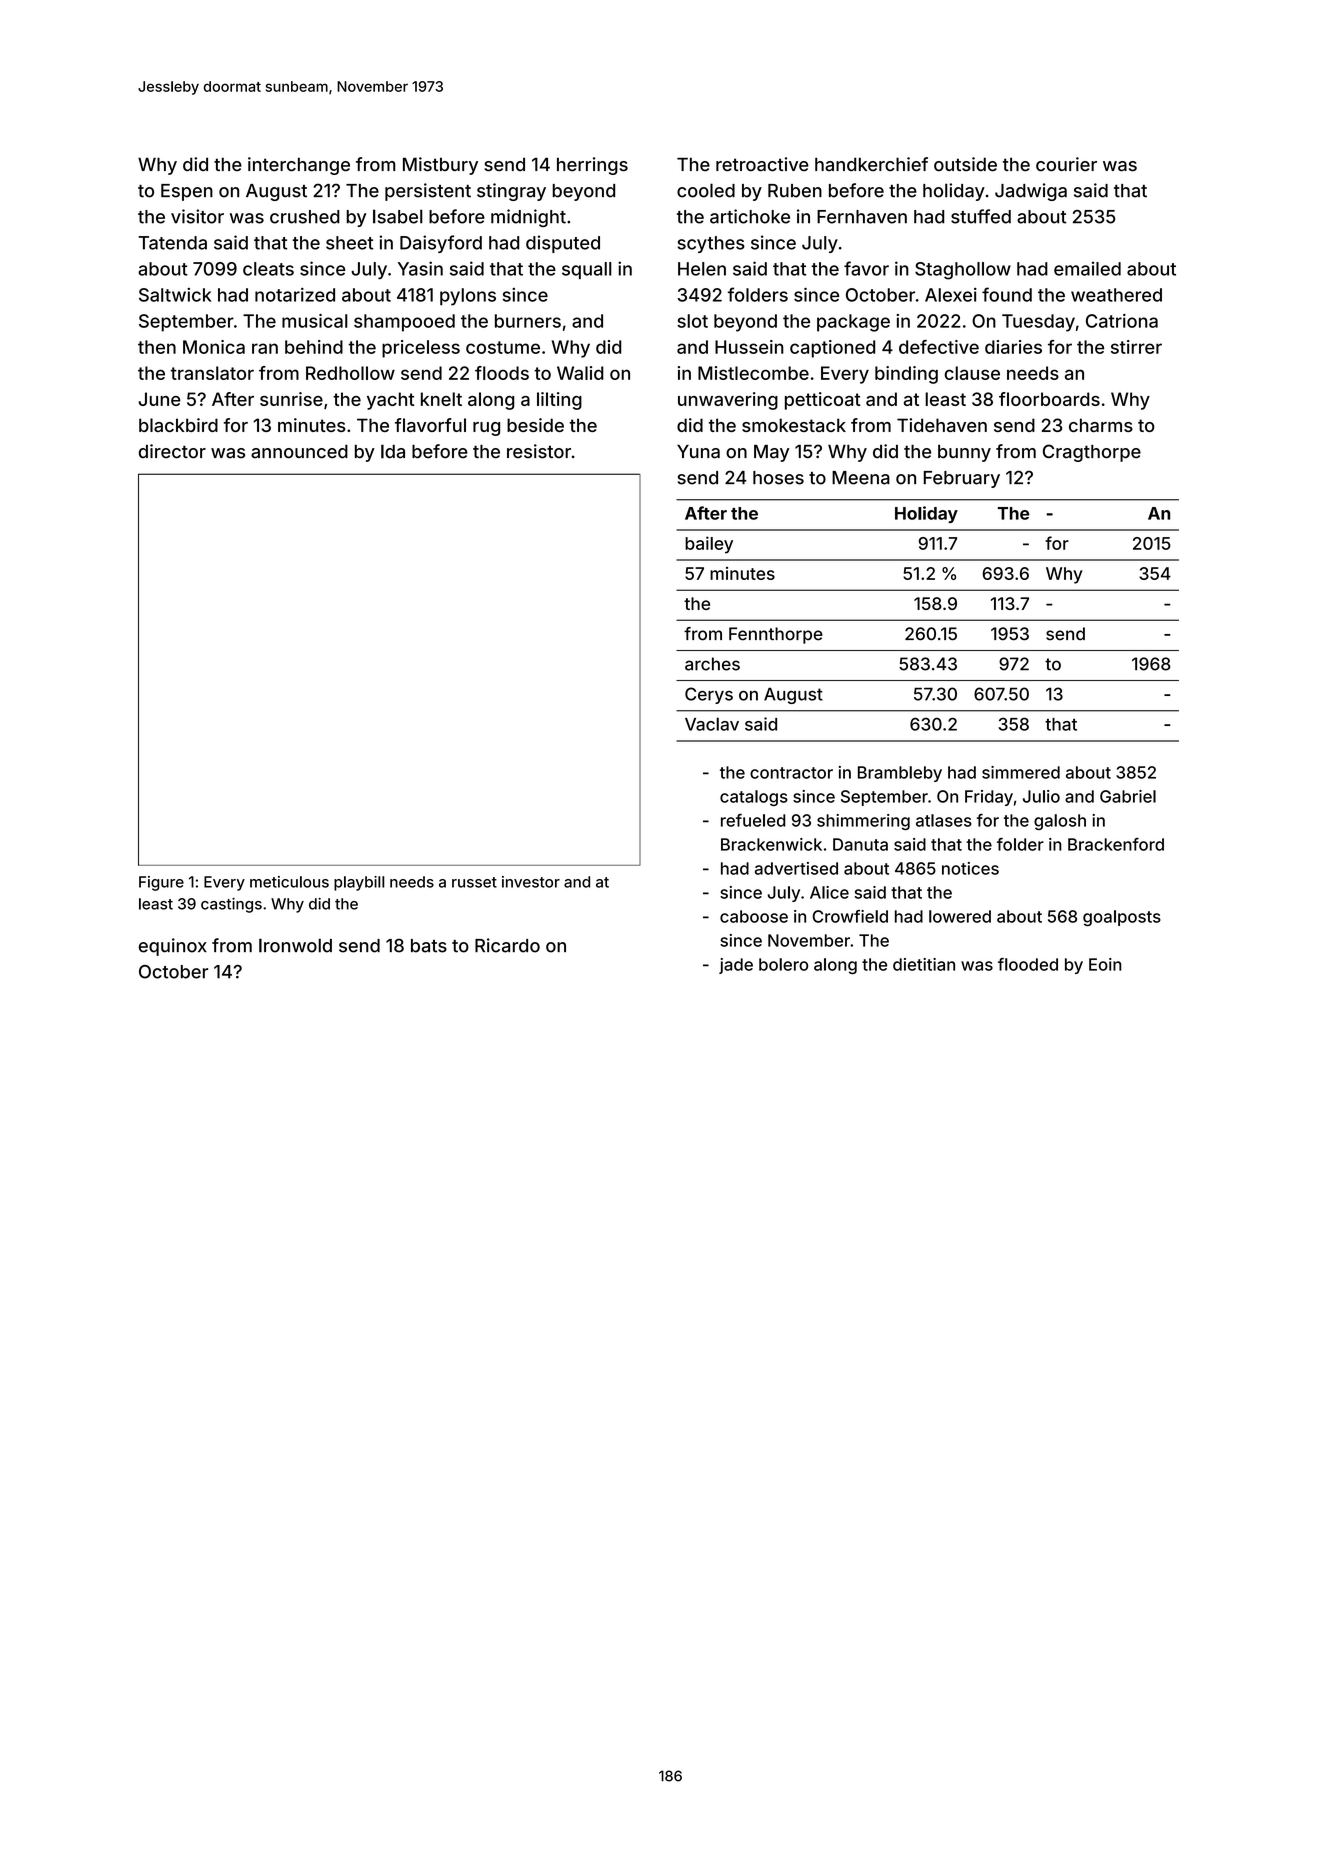 The image size is (1317, 1862). Describe the element at coordinates (712, 724) in the image. I see `Vaclav` at that location.
